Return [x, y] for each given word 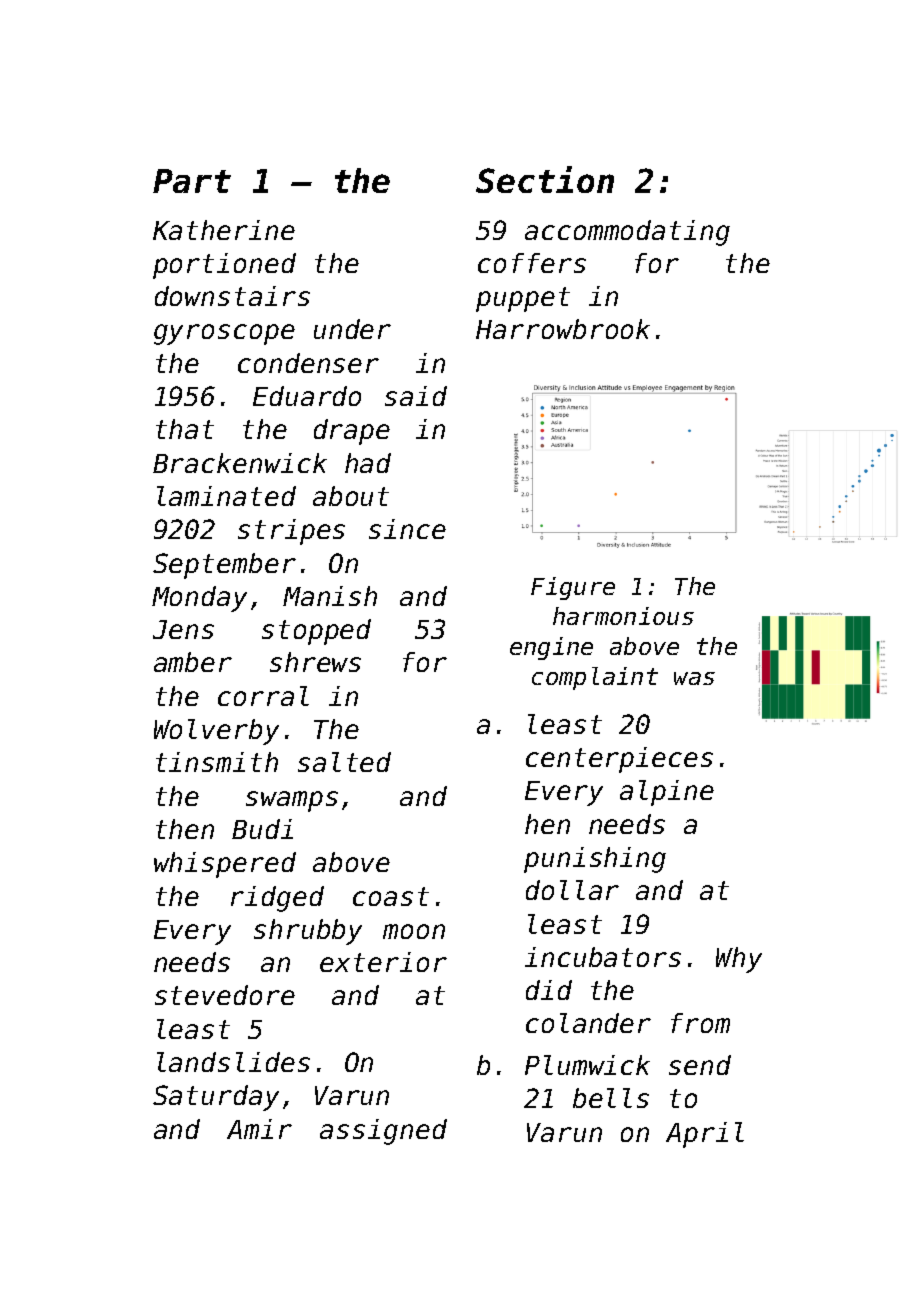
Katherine [224, 230]
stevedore [225, 995]
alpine [667, 793]
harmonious [623, 616]
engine [551, 648]
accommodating [627, 233]
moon [414, 931]
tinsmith [217, 762]
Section [545, 179]
